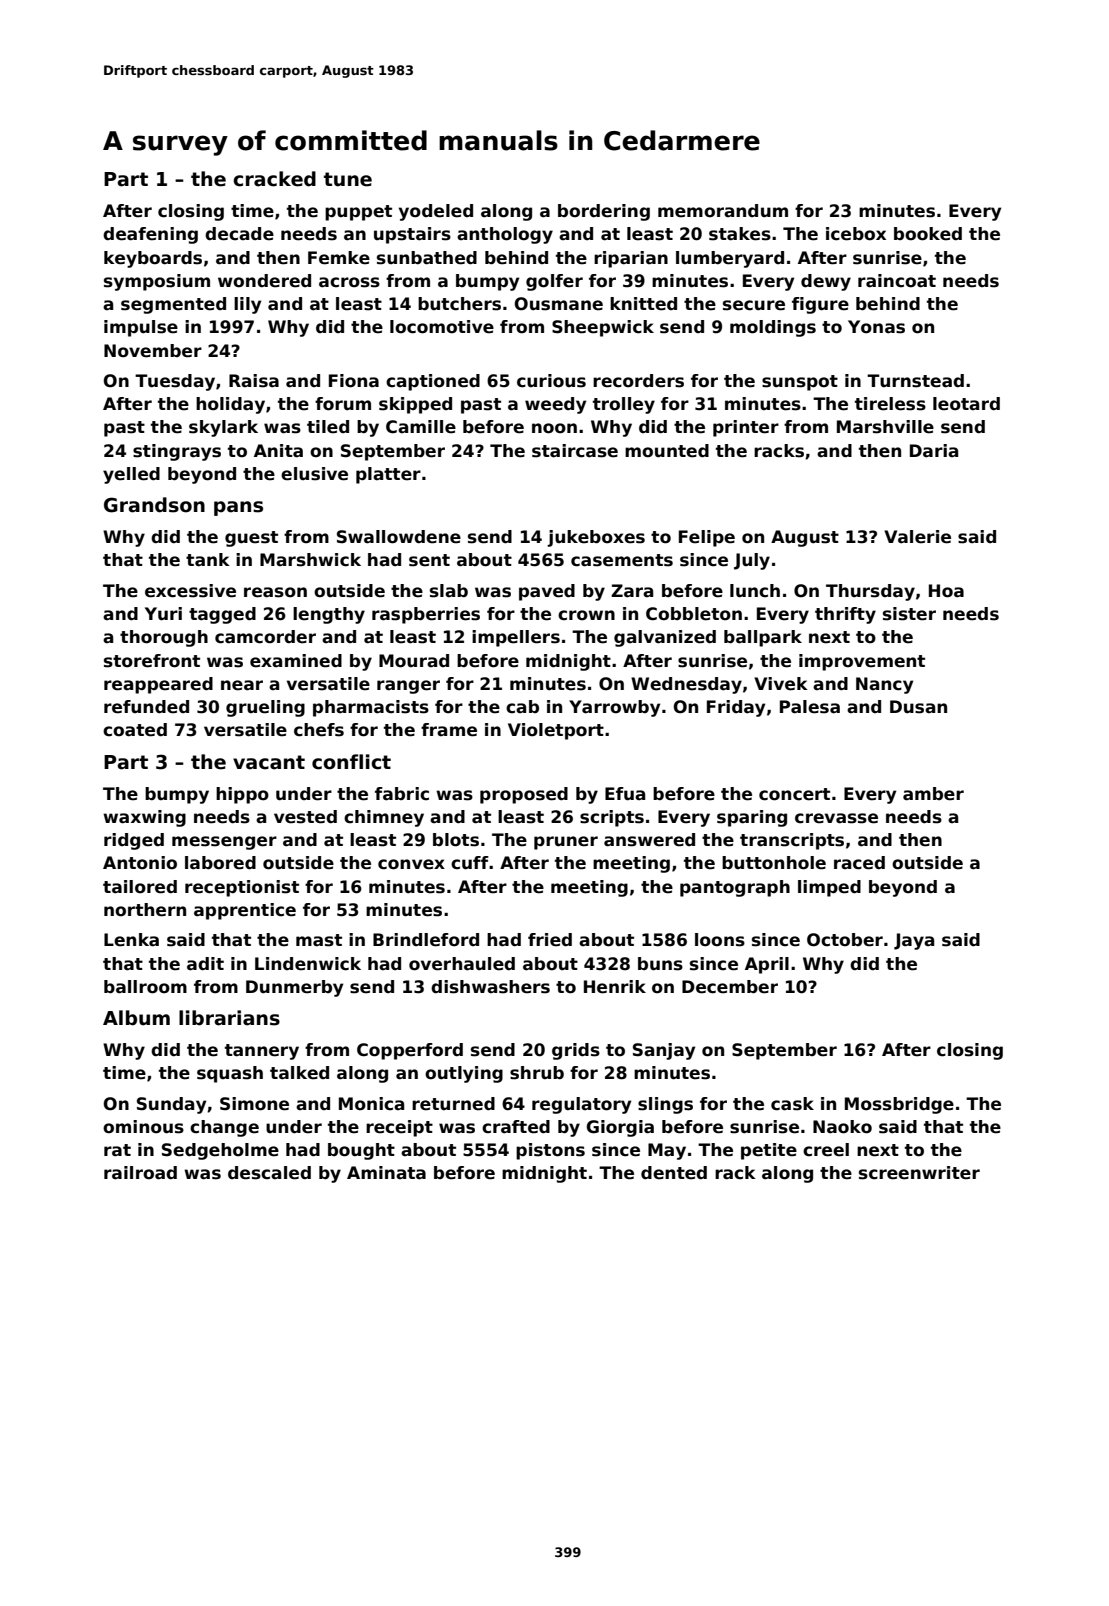 The width and height of the screenshot is (1109, 1606). What do you see at coordinates (154, 505) in the screenshot?
I see `Grandson` at bounding box center [154, 505].
